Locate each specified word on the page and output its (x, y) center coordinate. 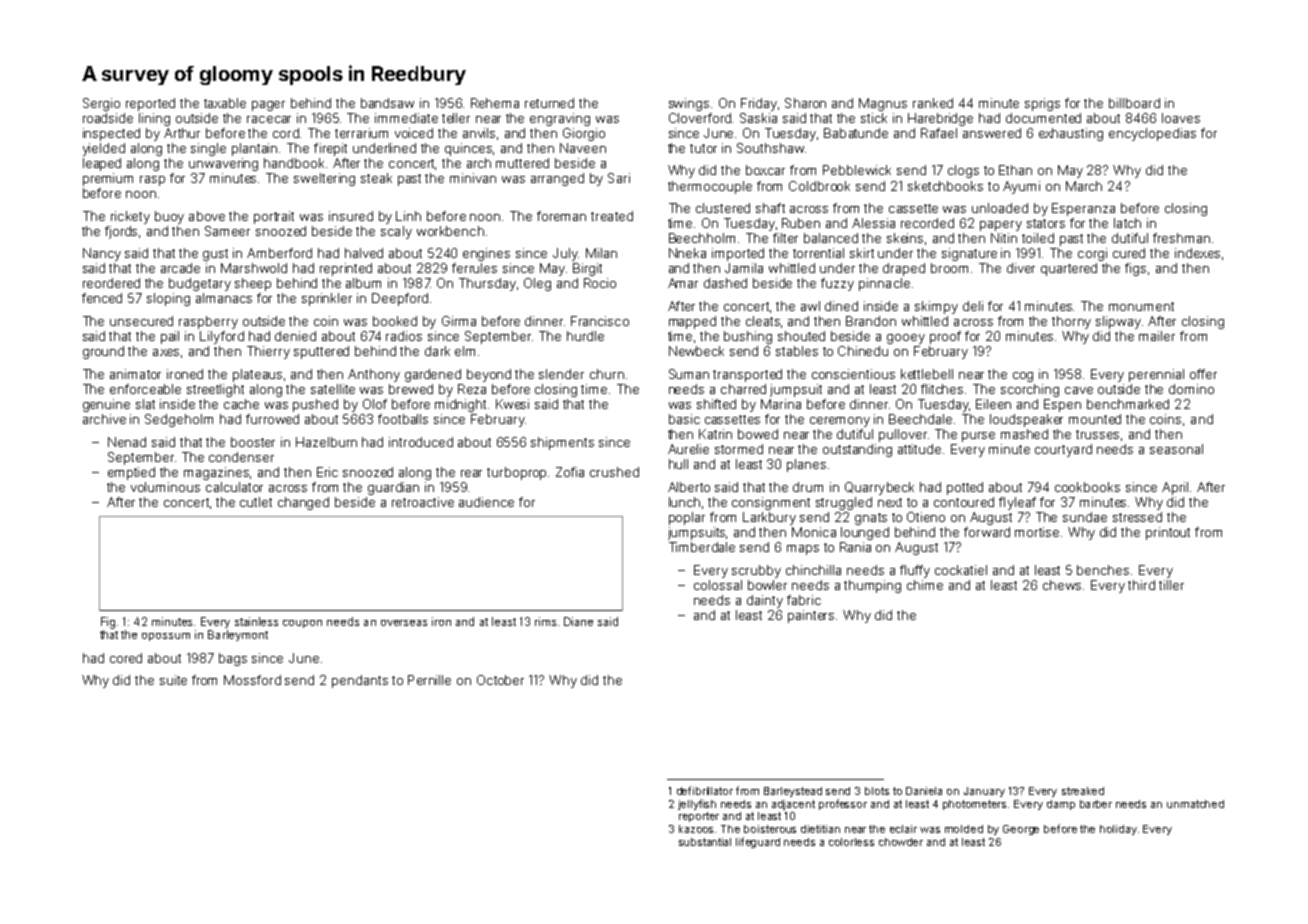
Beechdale (920, 419)
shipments (562, 443)
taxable (225, 103)
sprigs (1042, 104)
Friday (759, 104)
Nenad (127, 442)
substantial (705, 842)
